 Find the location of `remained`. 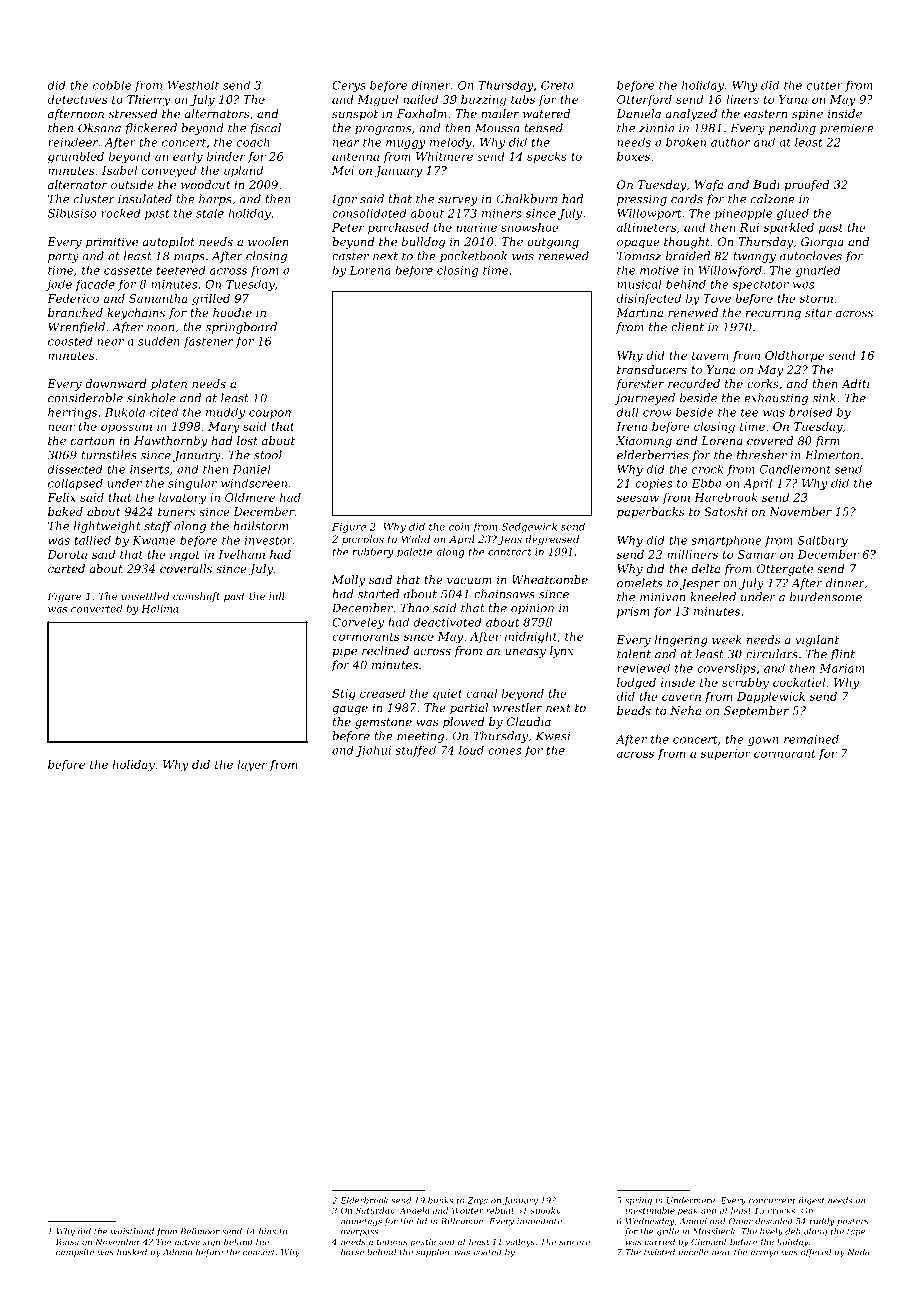

remained is located at coordinates (811, 739).
